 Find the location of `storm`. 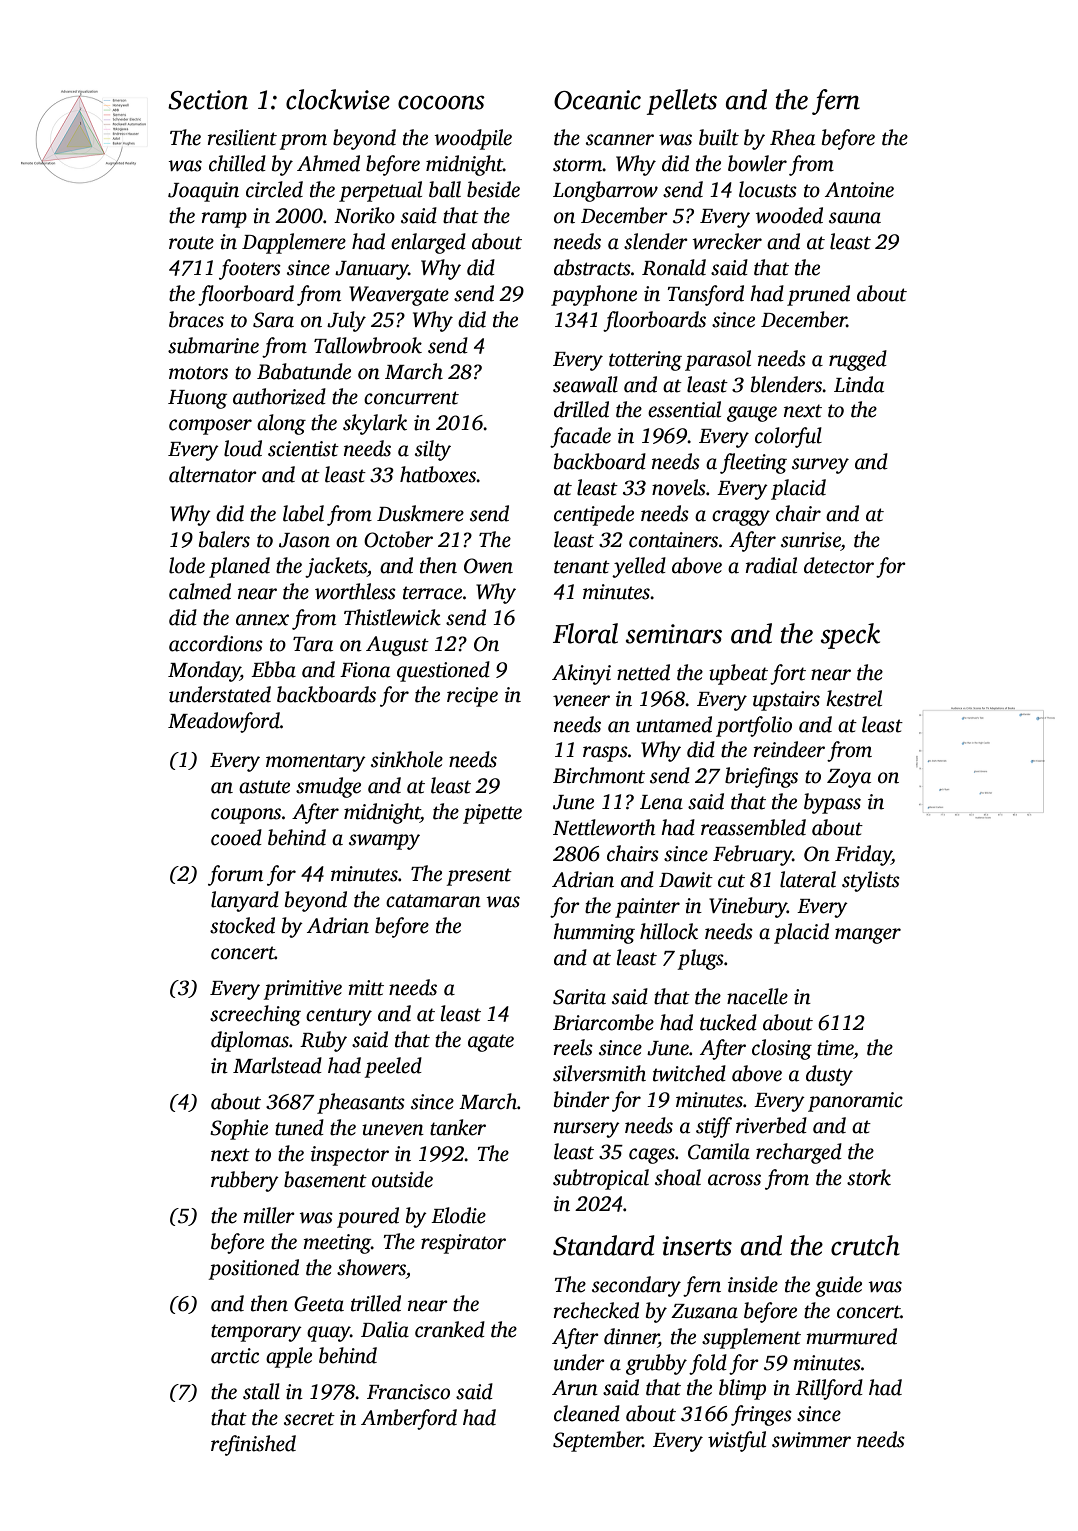

storm is located at coordinates (578, 165).
